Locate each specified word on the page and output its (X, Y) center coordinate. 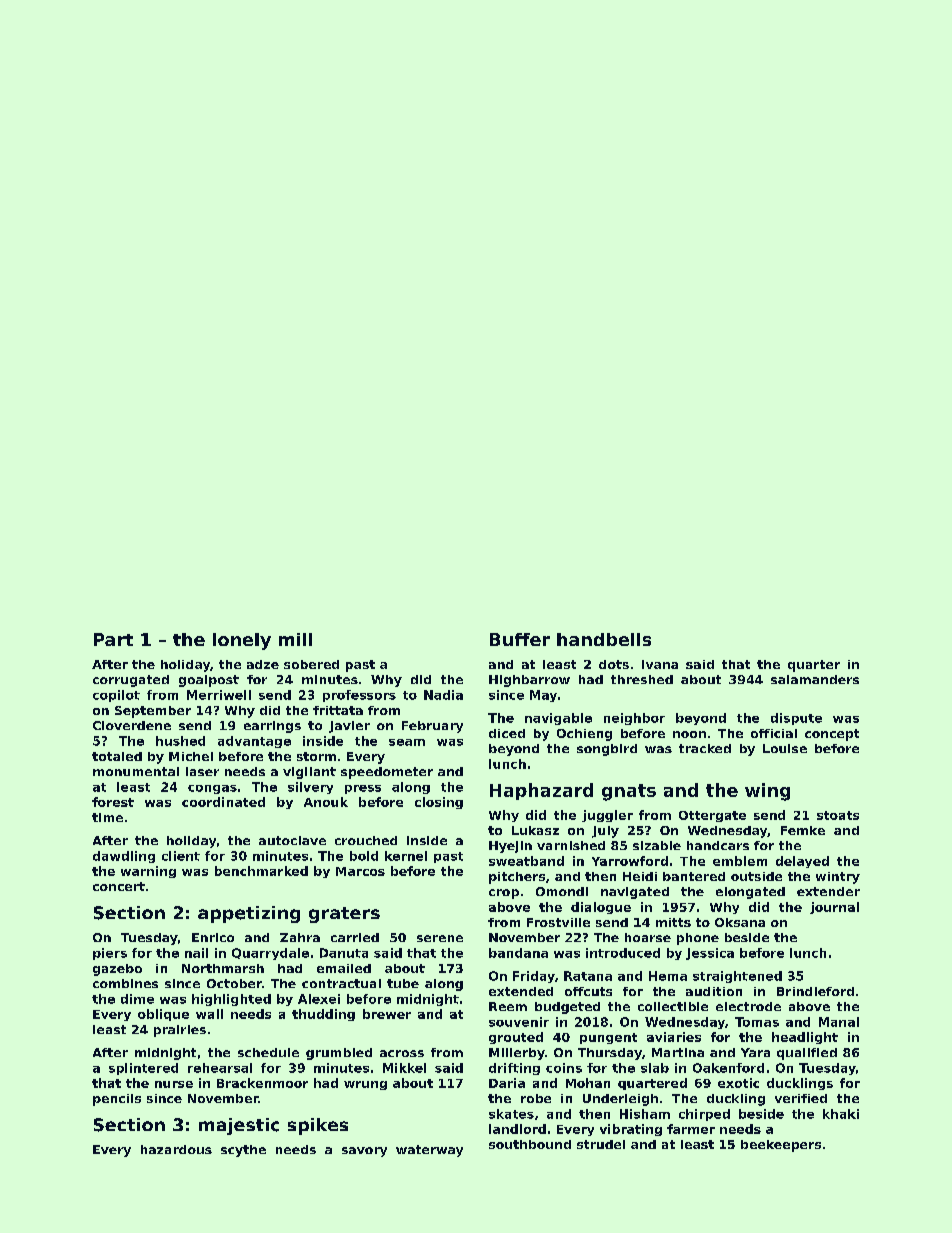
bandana (518, 953)
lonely (242, 641)
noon (689, 734)
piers (110, 954)
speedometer (387, 773)
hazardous (176, 1149)
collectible (673, 1006)
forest (113, 802)
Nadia (443, 695)
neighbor (634, 719)
